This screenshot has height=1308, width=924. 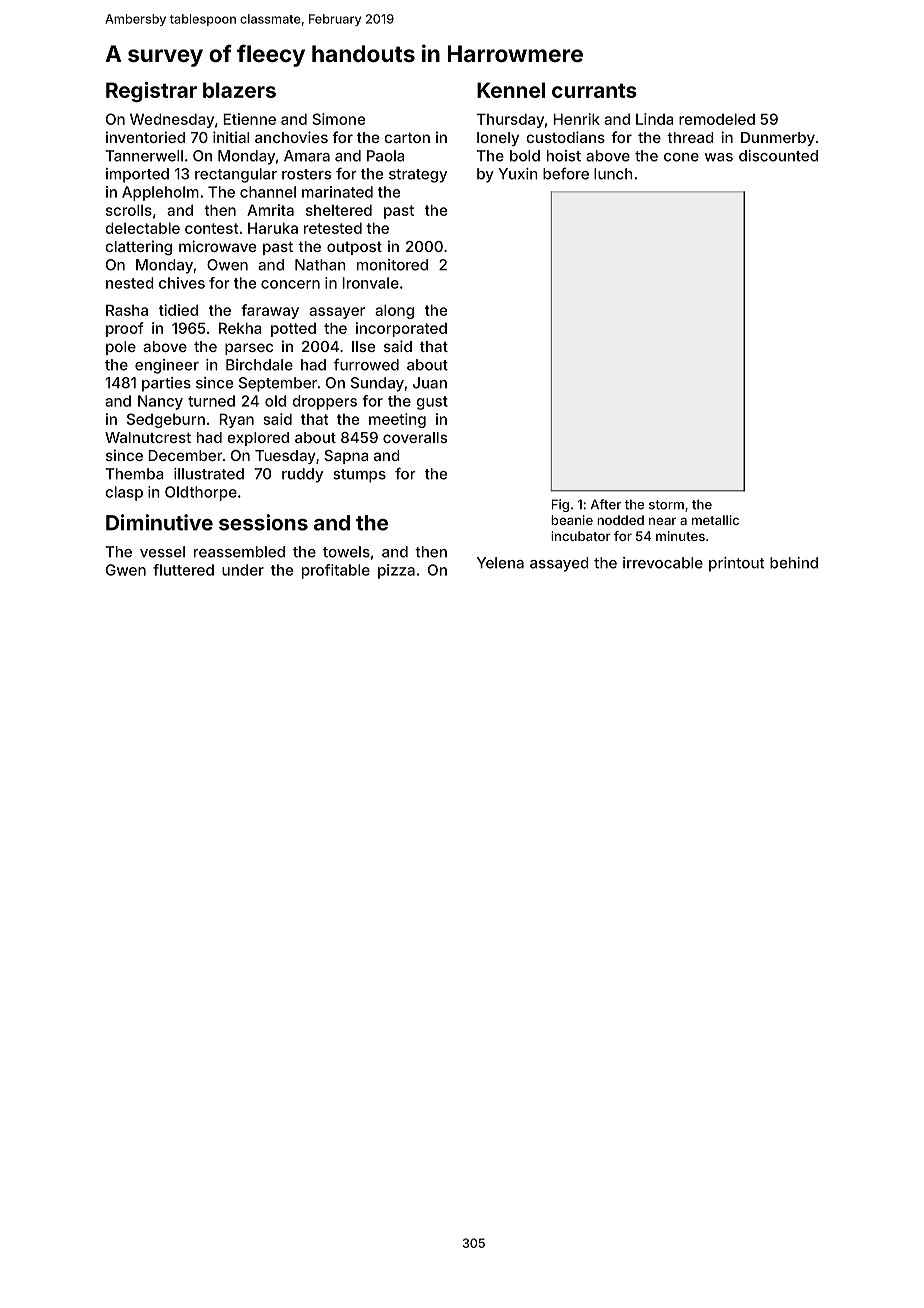 What do you see at coordinates (336, 571) in the screenshot?
I see `profitable` at bounding box center [336, 571].
